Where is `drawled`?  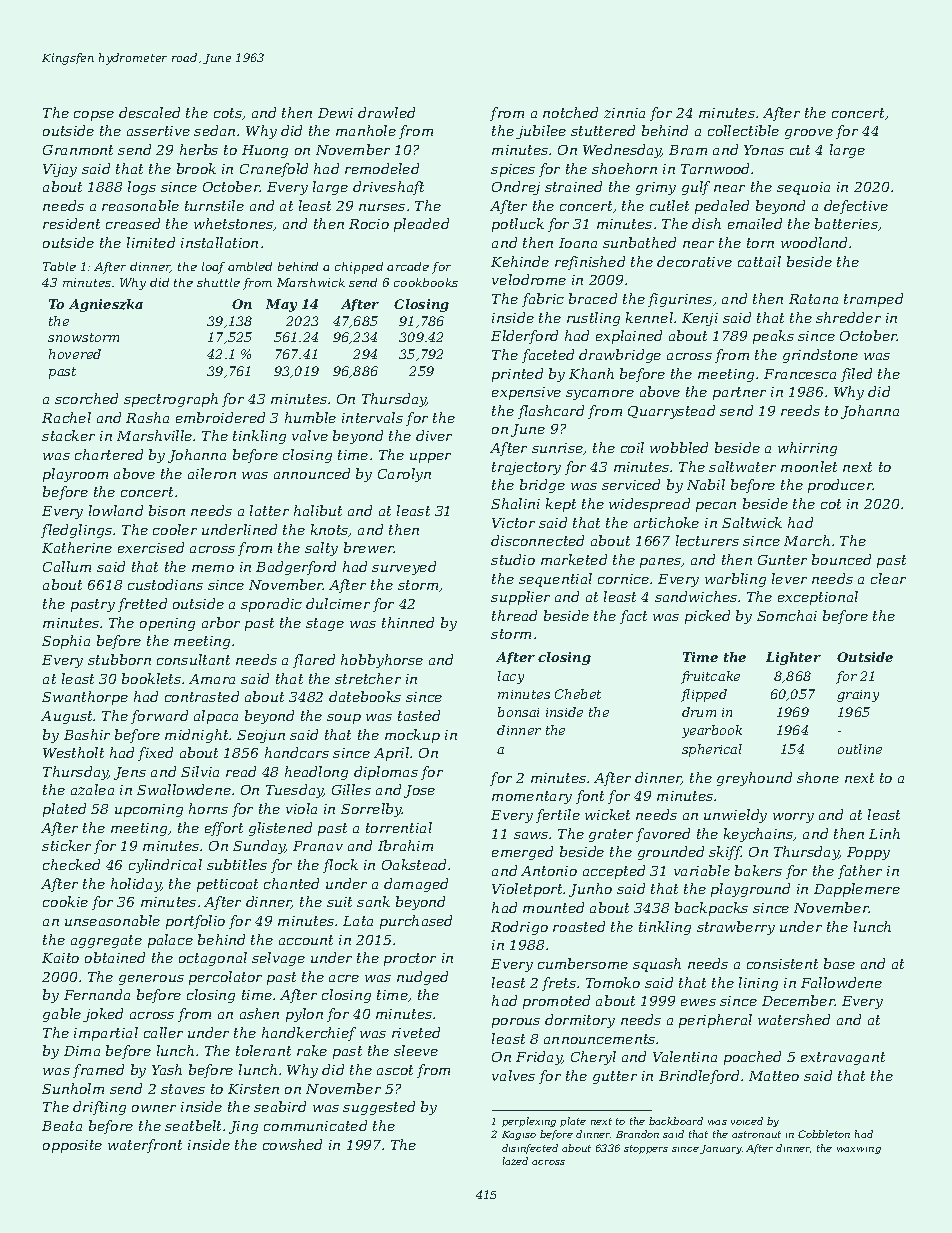 drawled is located at coordinates (386, 112).
